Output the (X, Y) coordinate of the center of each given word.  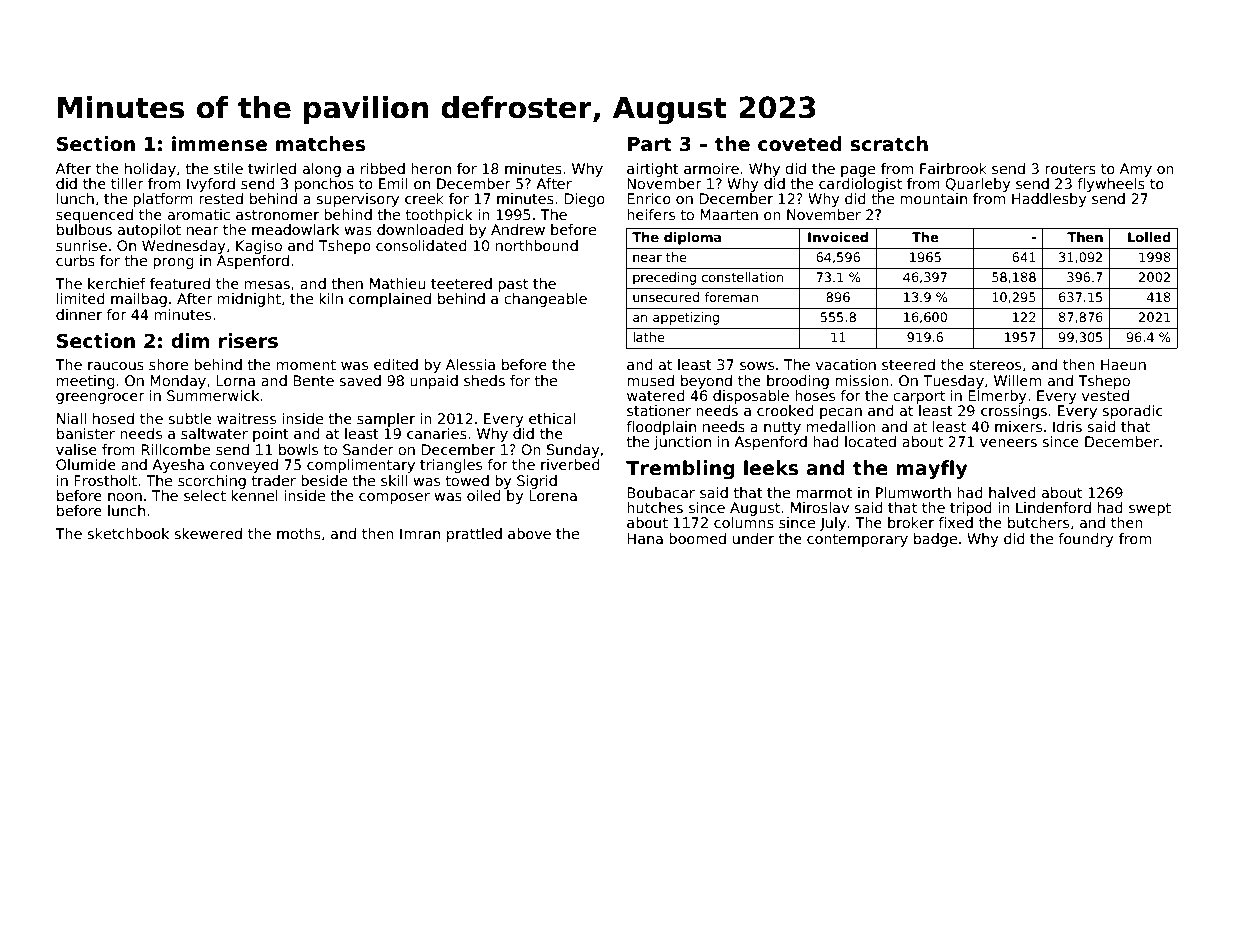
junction (682, 443)
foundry (1086, 540)
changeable (545, 300)
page (858, 171)
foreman (731, 297)
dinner (79, 314)
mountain (933, 198)
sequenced (94, 216)
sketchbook (128, 533)
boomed (697, 538)
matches (320, 144)
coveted (800, 144)
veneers (1008, 443)
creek (424, 198)
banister (86, 433)
